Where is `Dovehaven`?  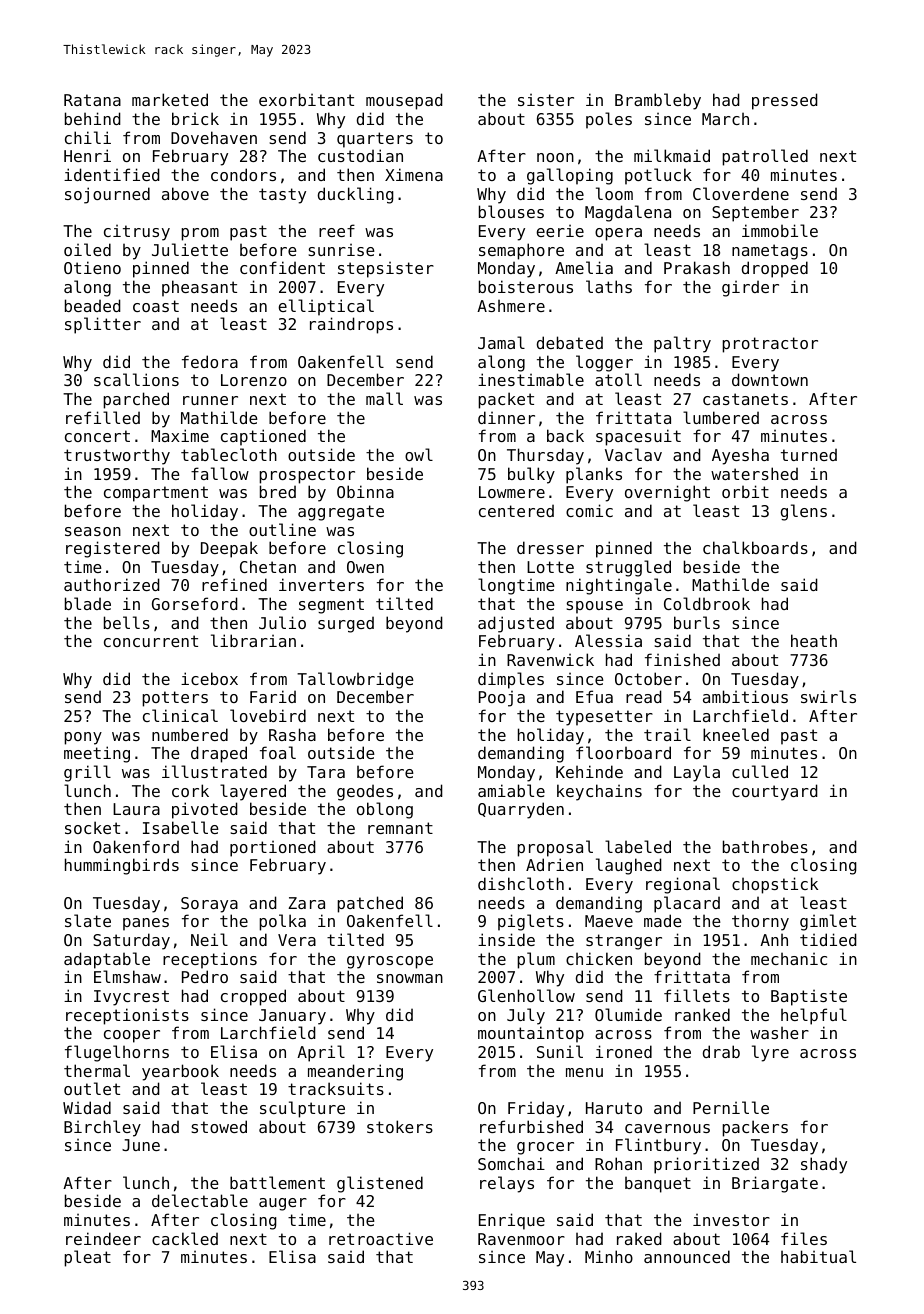 Dovehaven is located at coordinates (214, 137).
